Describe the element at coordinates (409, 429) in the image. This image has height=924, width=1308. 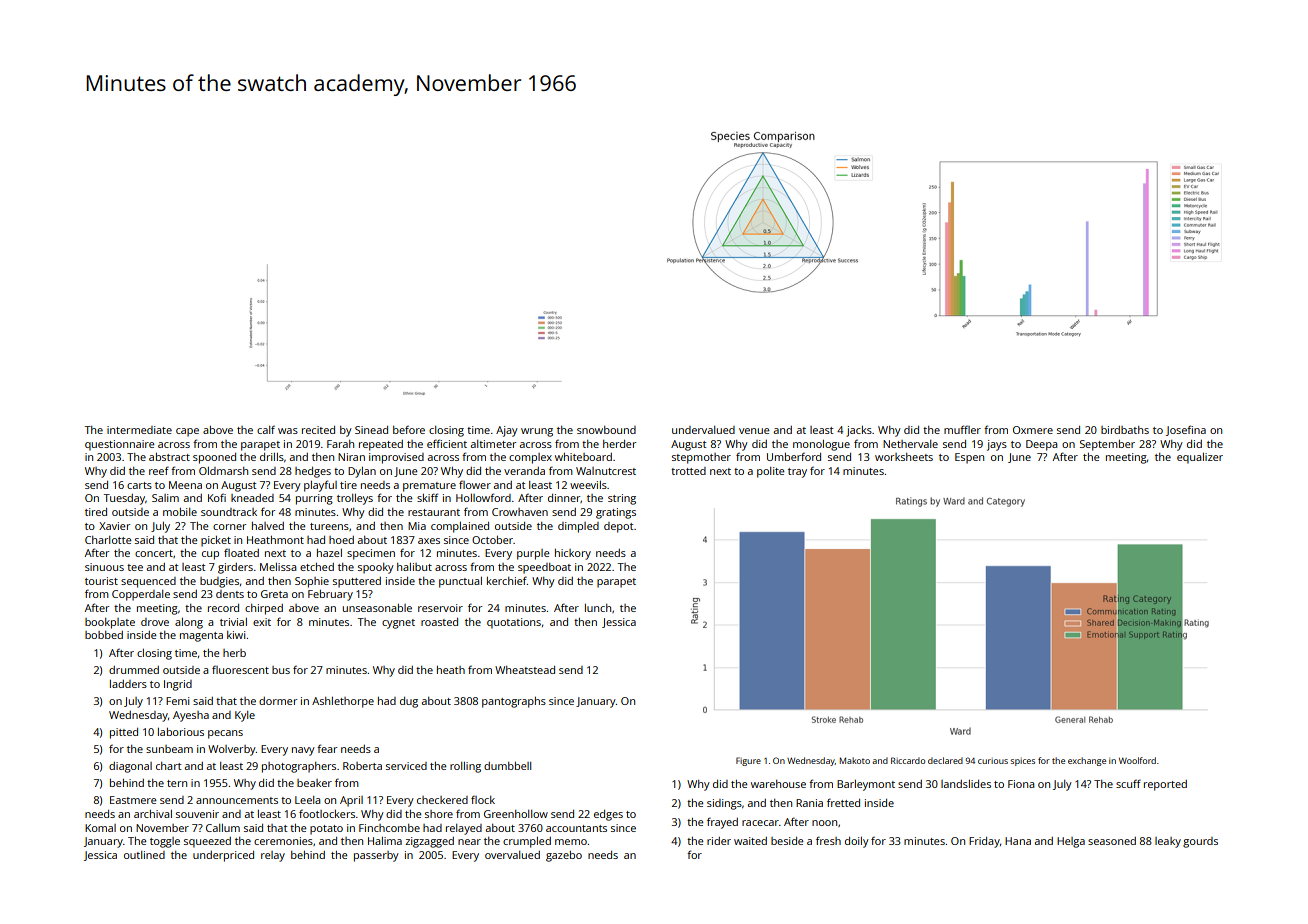
I see `before` at that location.
